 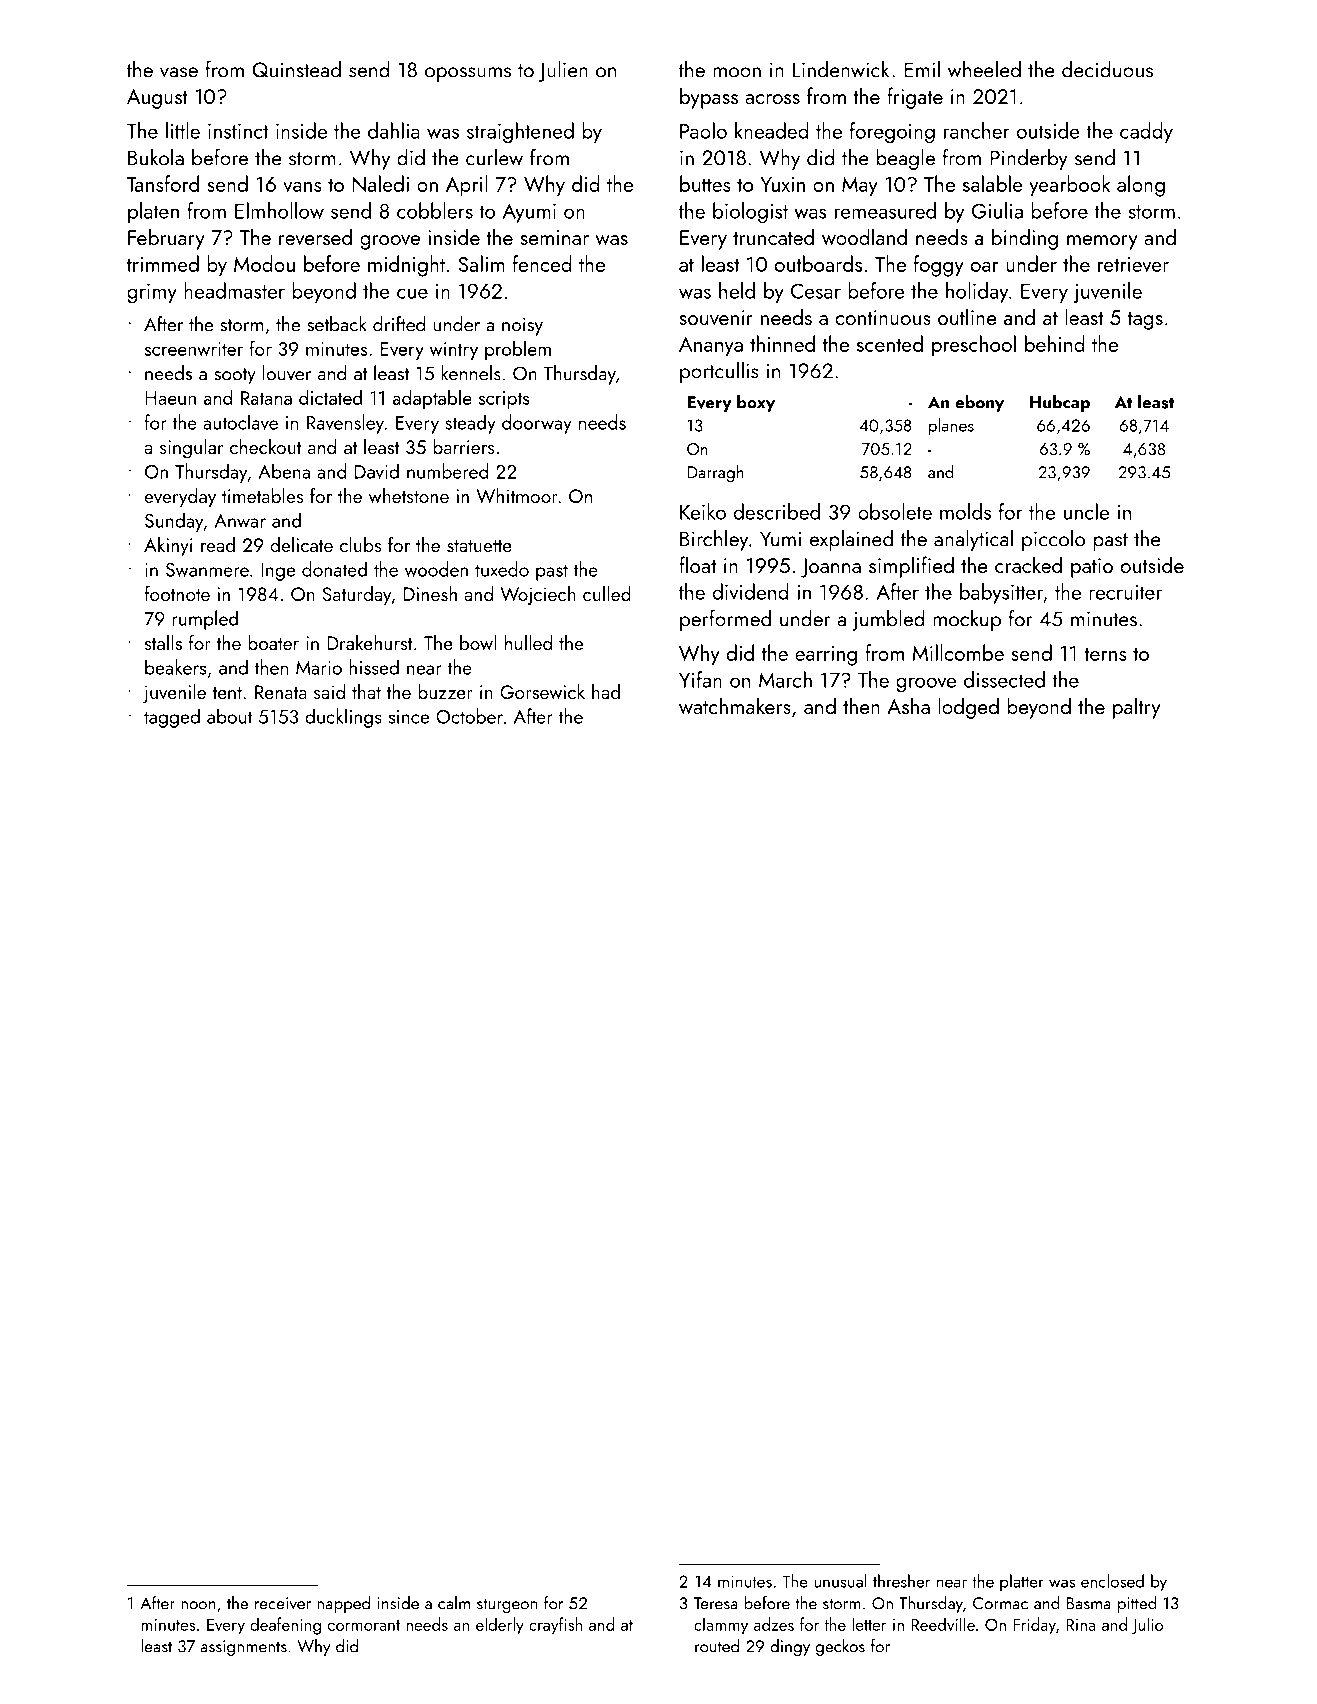 What do you see at coordinates (369, 642) in the page?
I see `Drakehurst` at bounding box center [369, 642].
